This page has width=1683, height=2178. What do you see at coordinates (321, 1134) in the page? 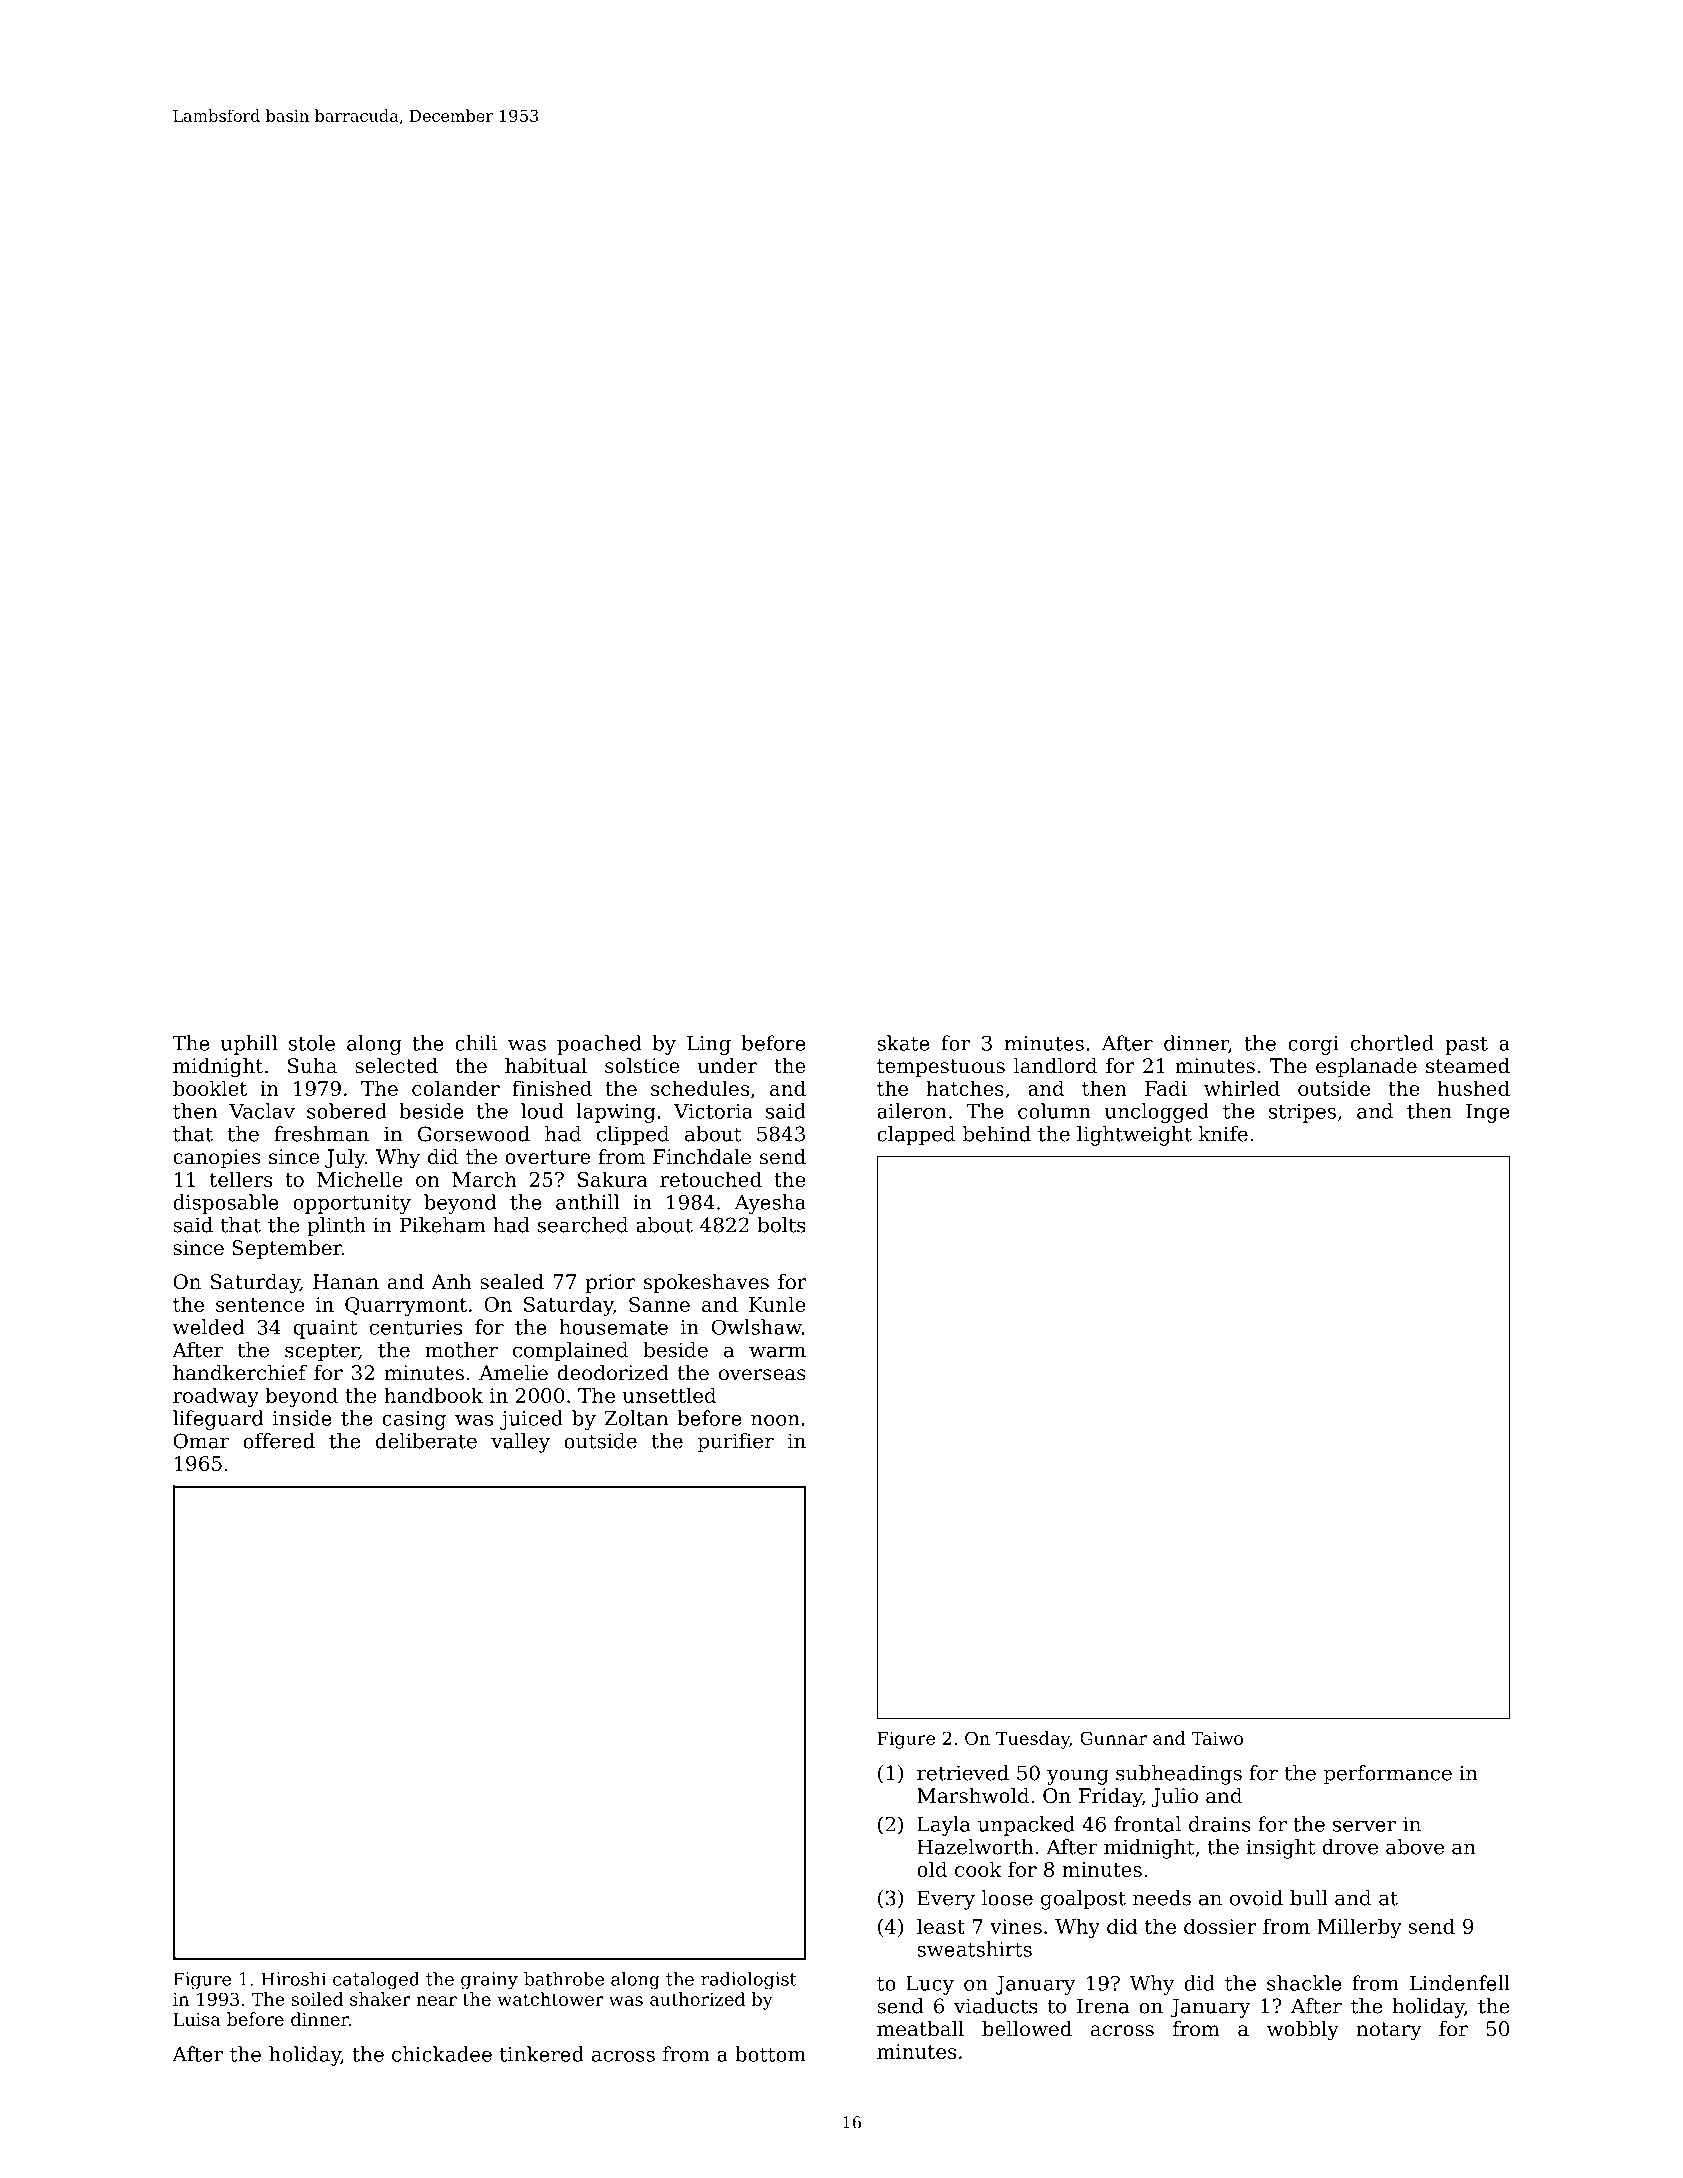
I see `freshman` at bounding box center [321, 1134].
